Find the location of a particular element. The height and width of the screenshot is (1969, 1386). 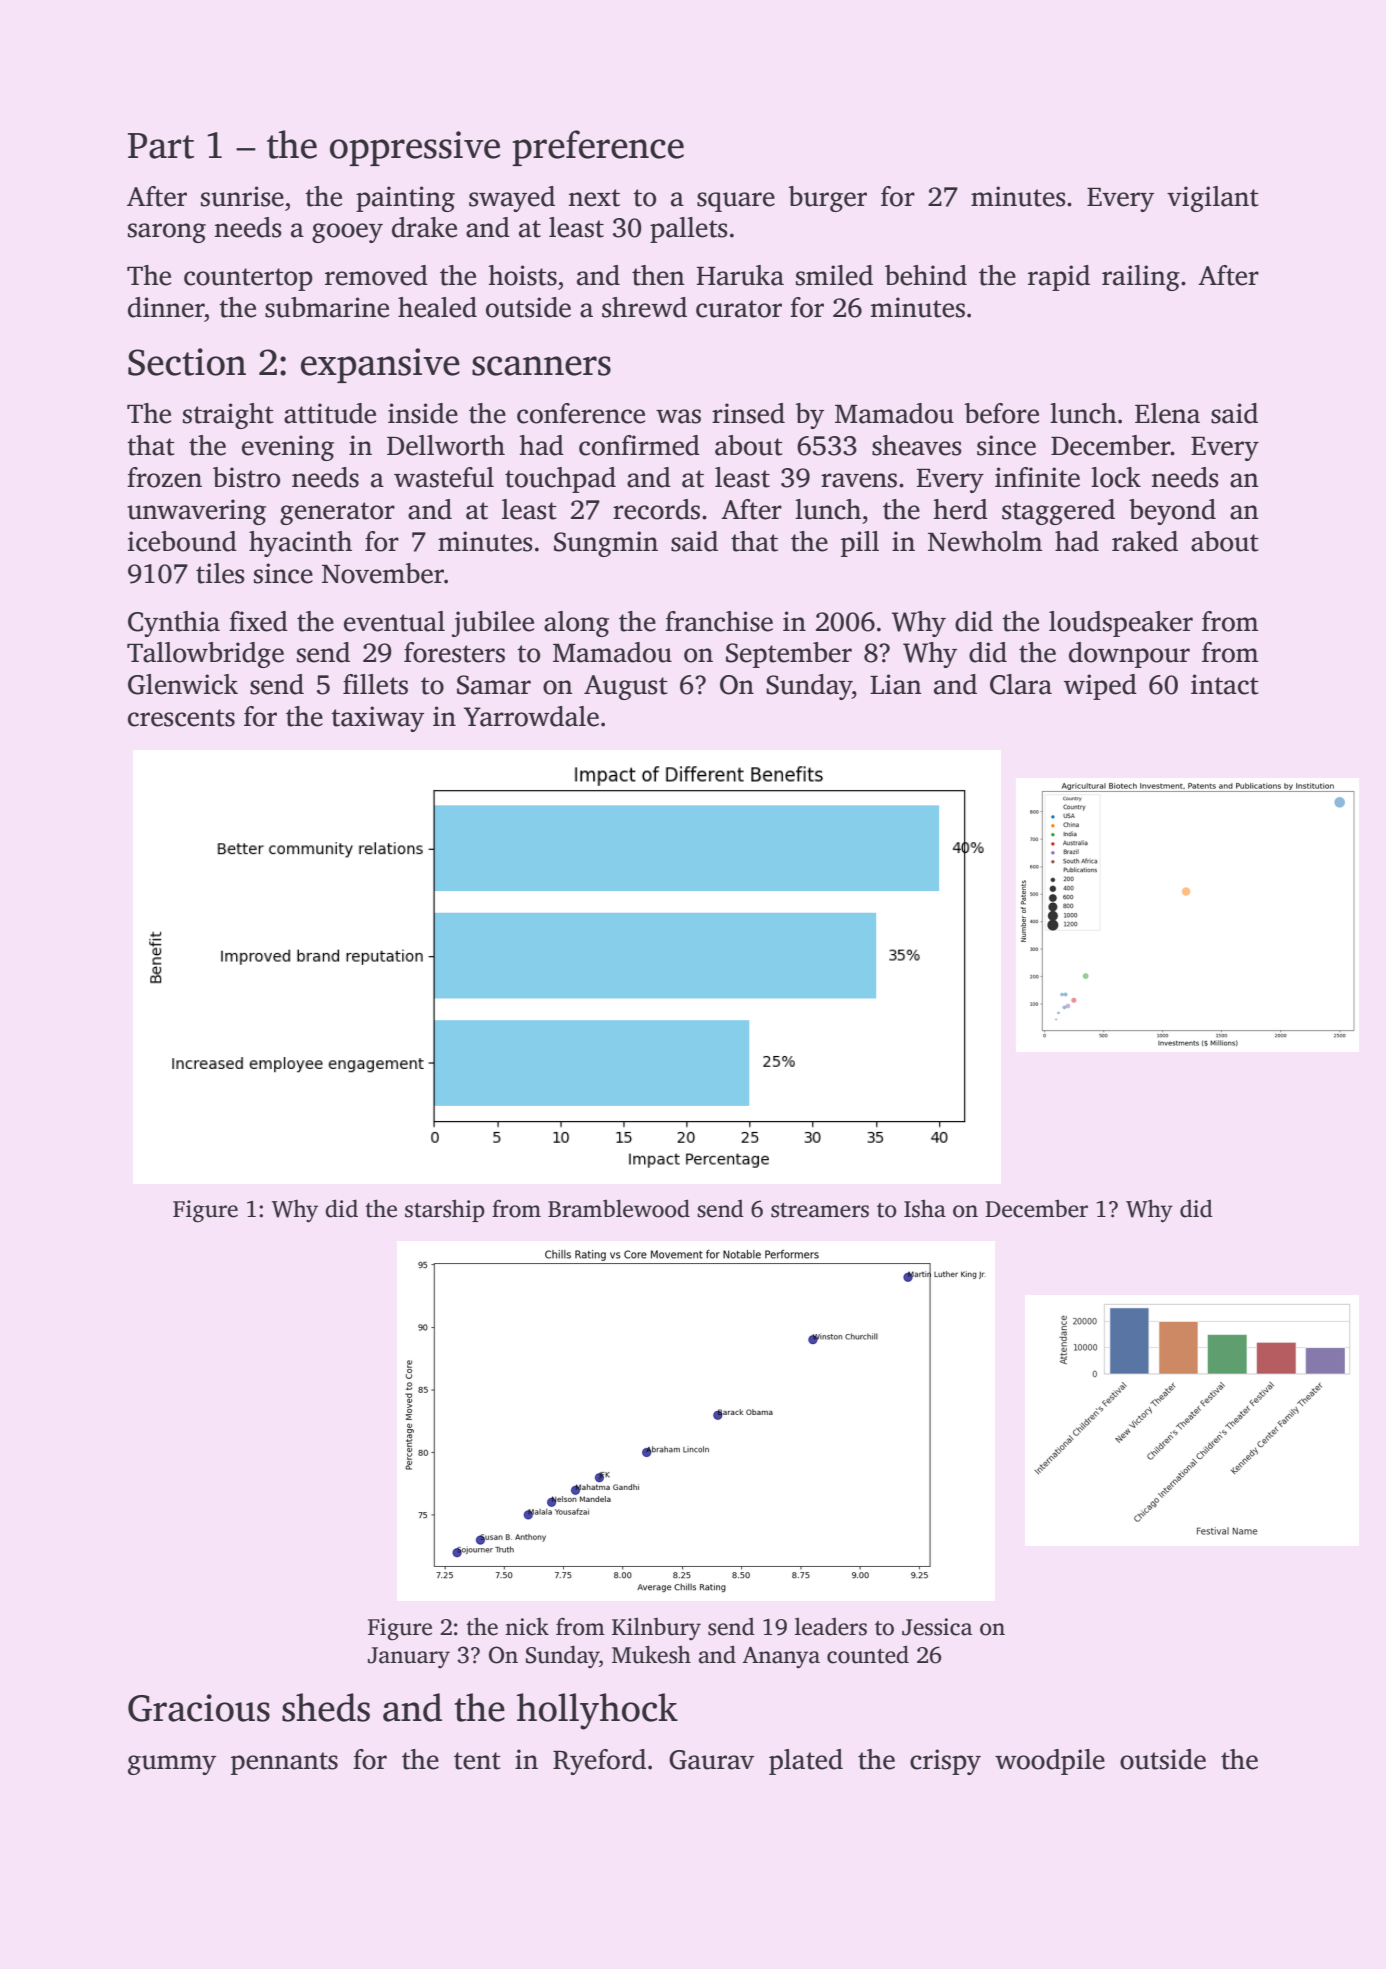

streamers is located at coordinates (820, 1210).
